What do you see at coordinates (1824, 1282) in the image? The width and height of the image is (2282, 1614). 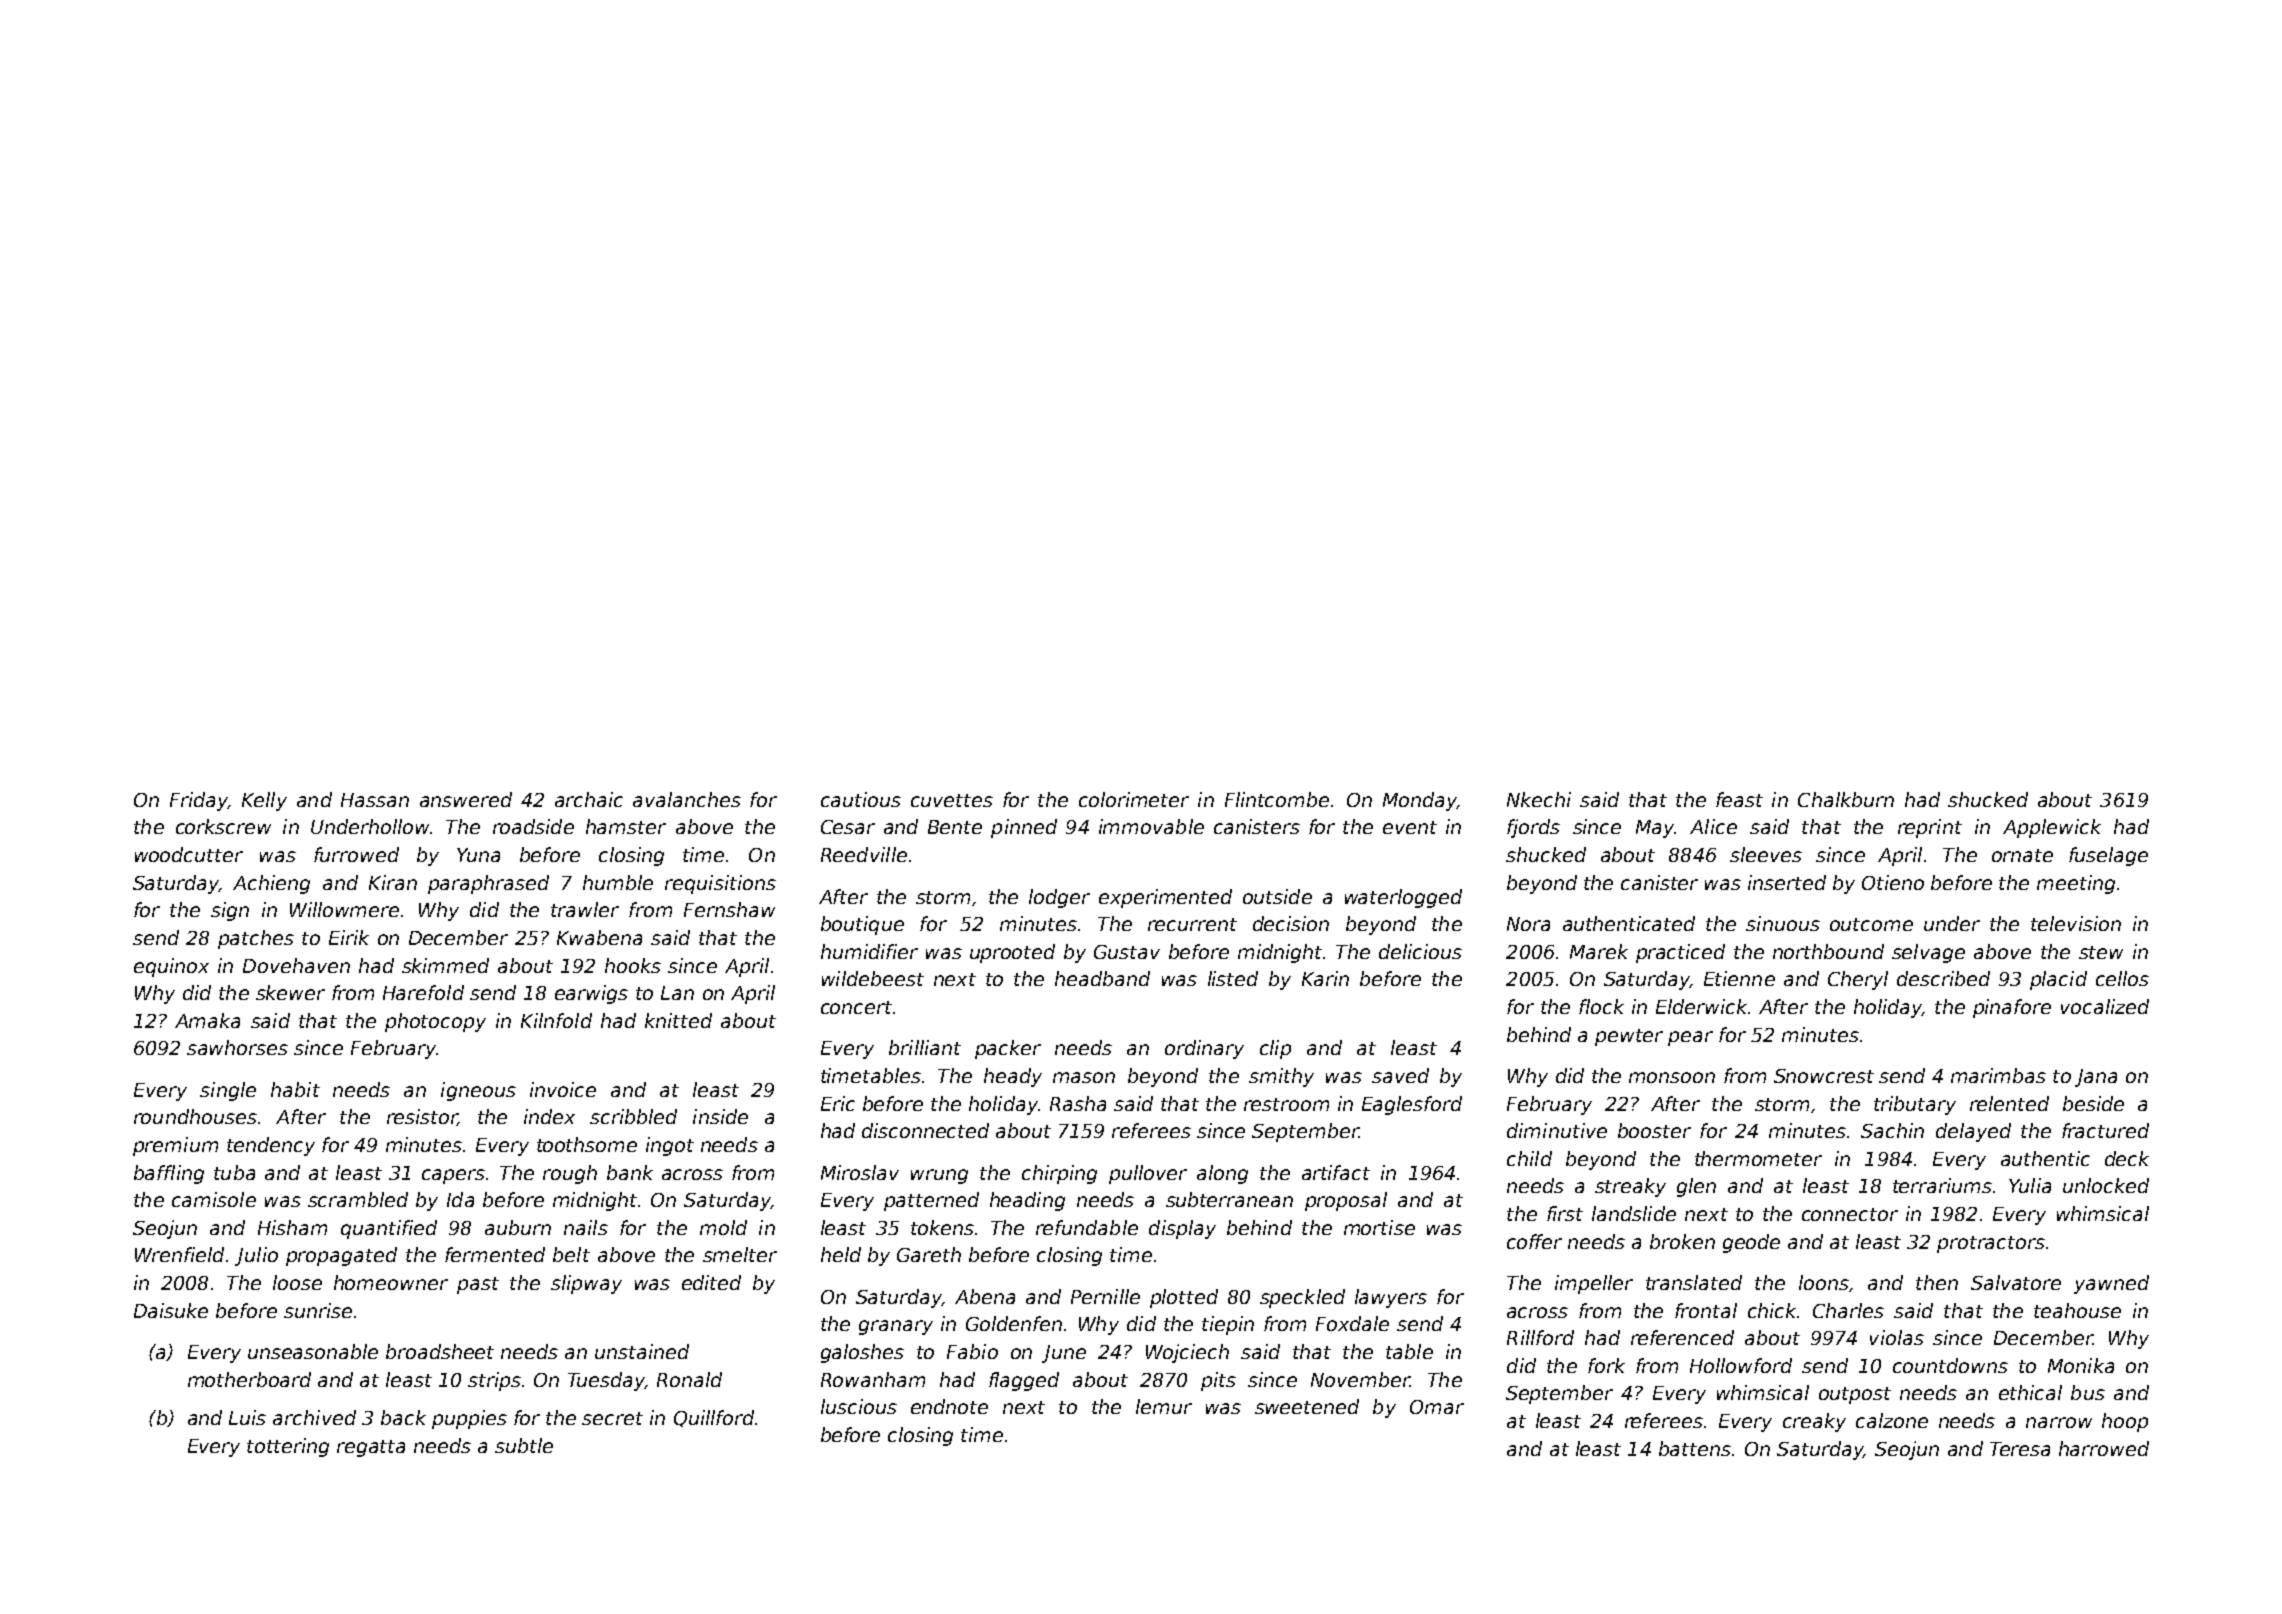 I see `loons` at bounding box center [1824, 1282].
